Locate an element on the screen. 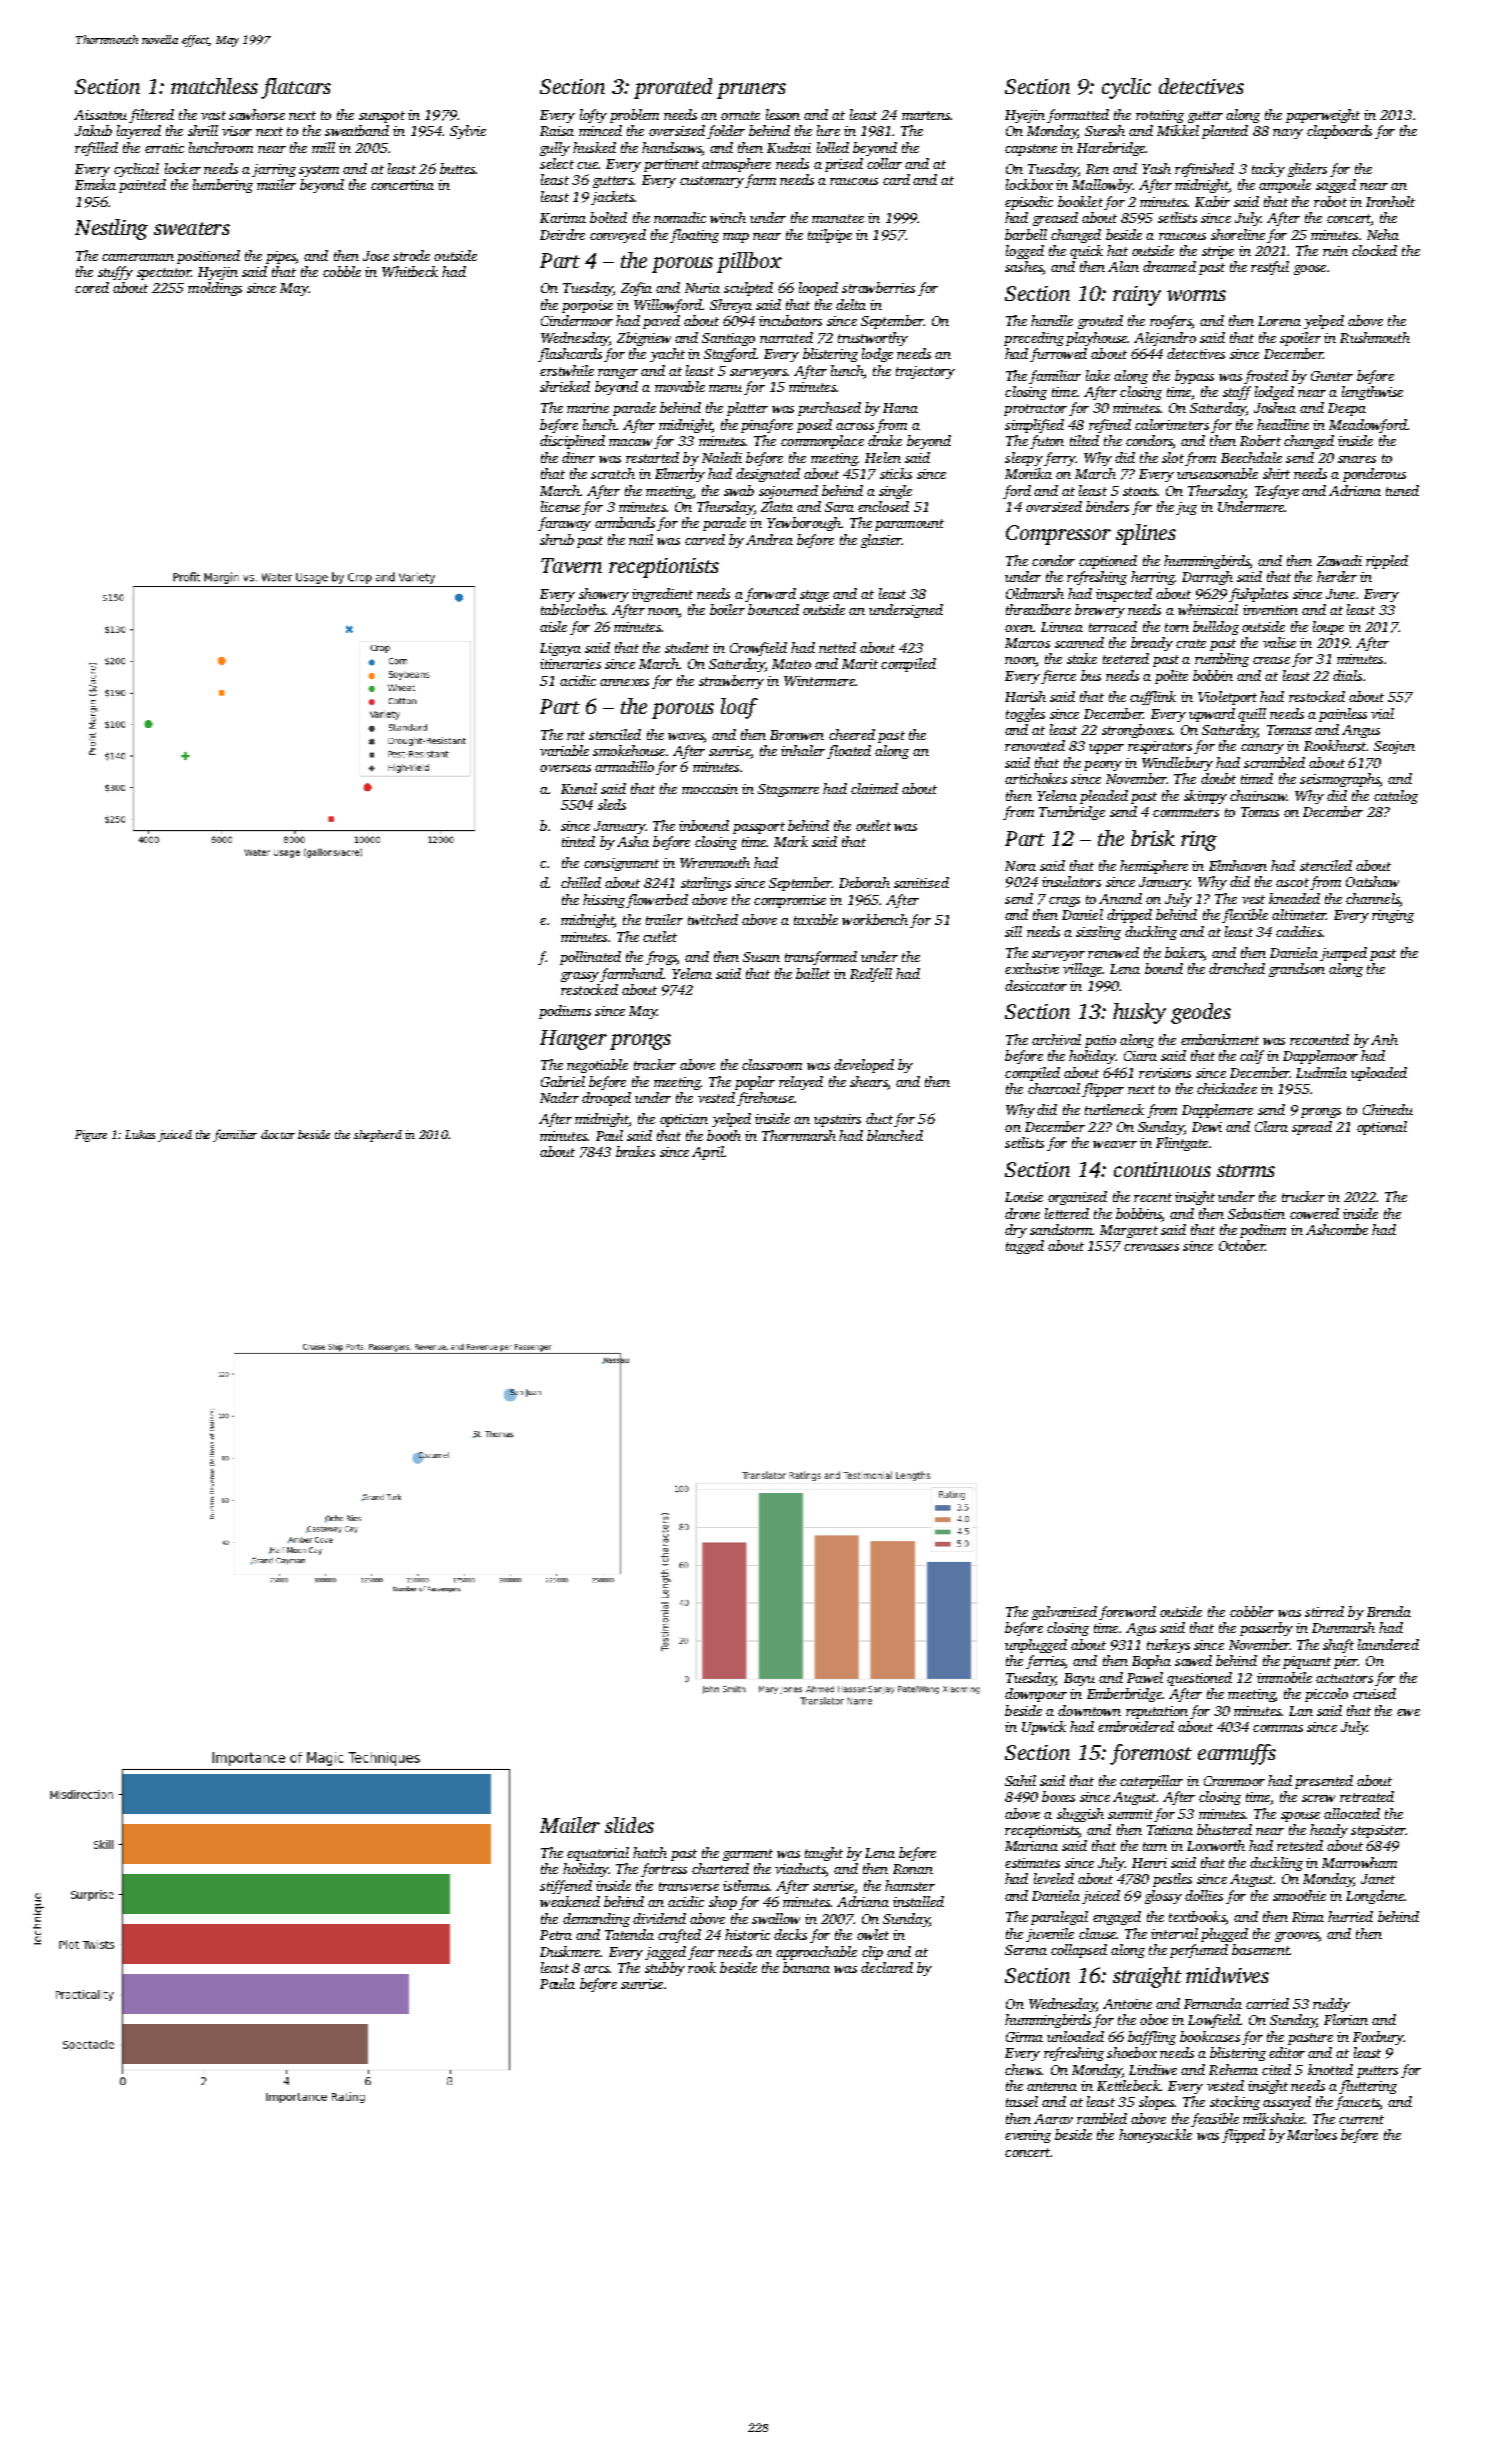 The image size is (1496, 2464). stiffened is located at coordinates (566, 1887).
